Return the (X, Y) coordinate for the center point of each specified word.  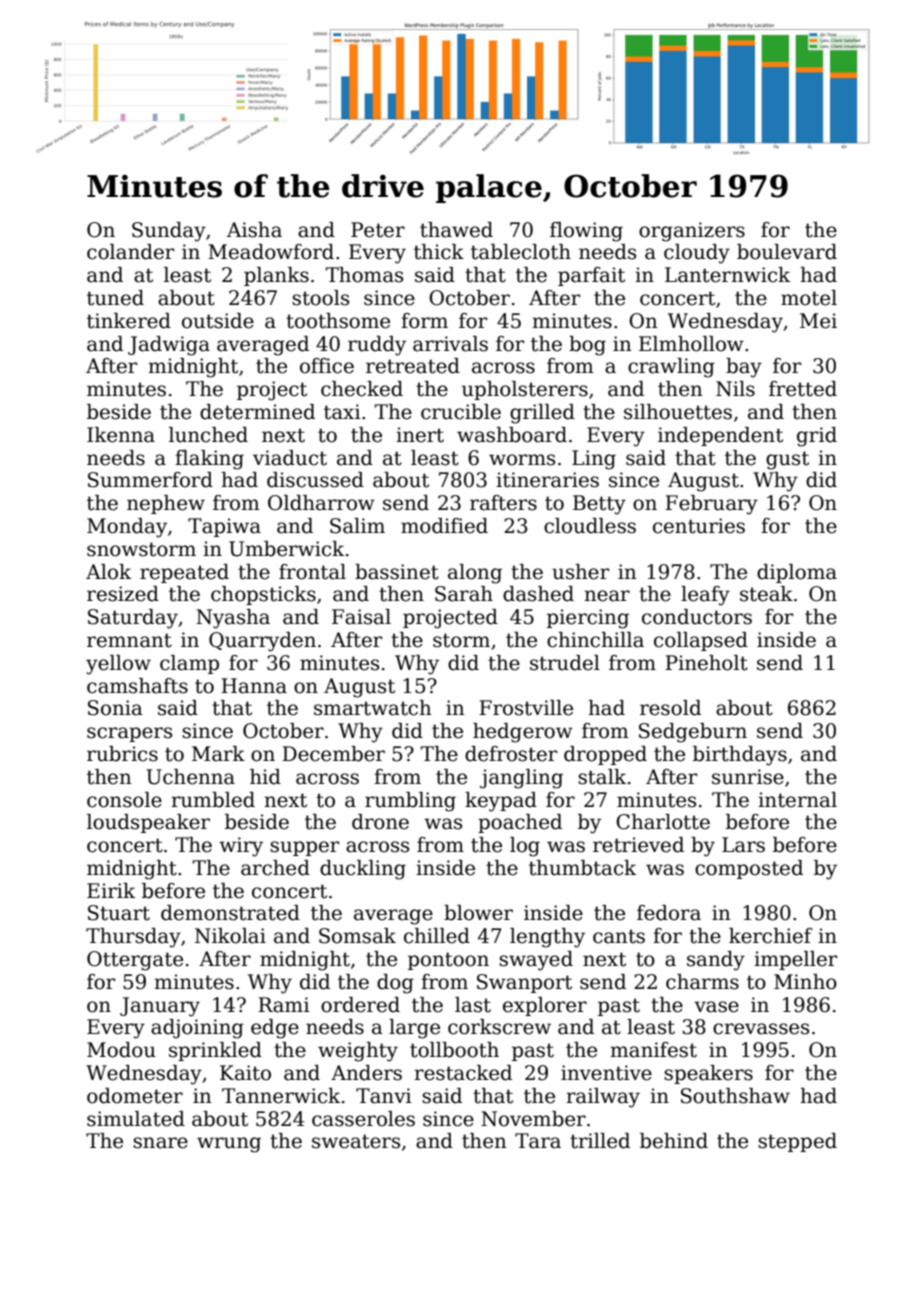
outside (218, 321)
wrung (229, 1145)
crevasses (761, 1029)
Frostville (526, 708)
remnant (129, 640)
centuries (699, 526)
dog (395, 984)
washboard (512, 435)
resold (670, 708)
